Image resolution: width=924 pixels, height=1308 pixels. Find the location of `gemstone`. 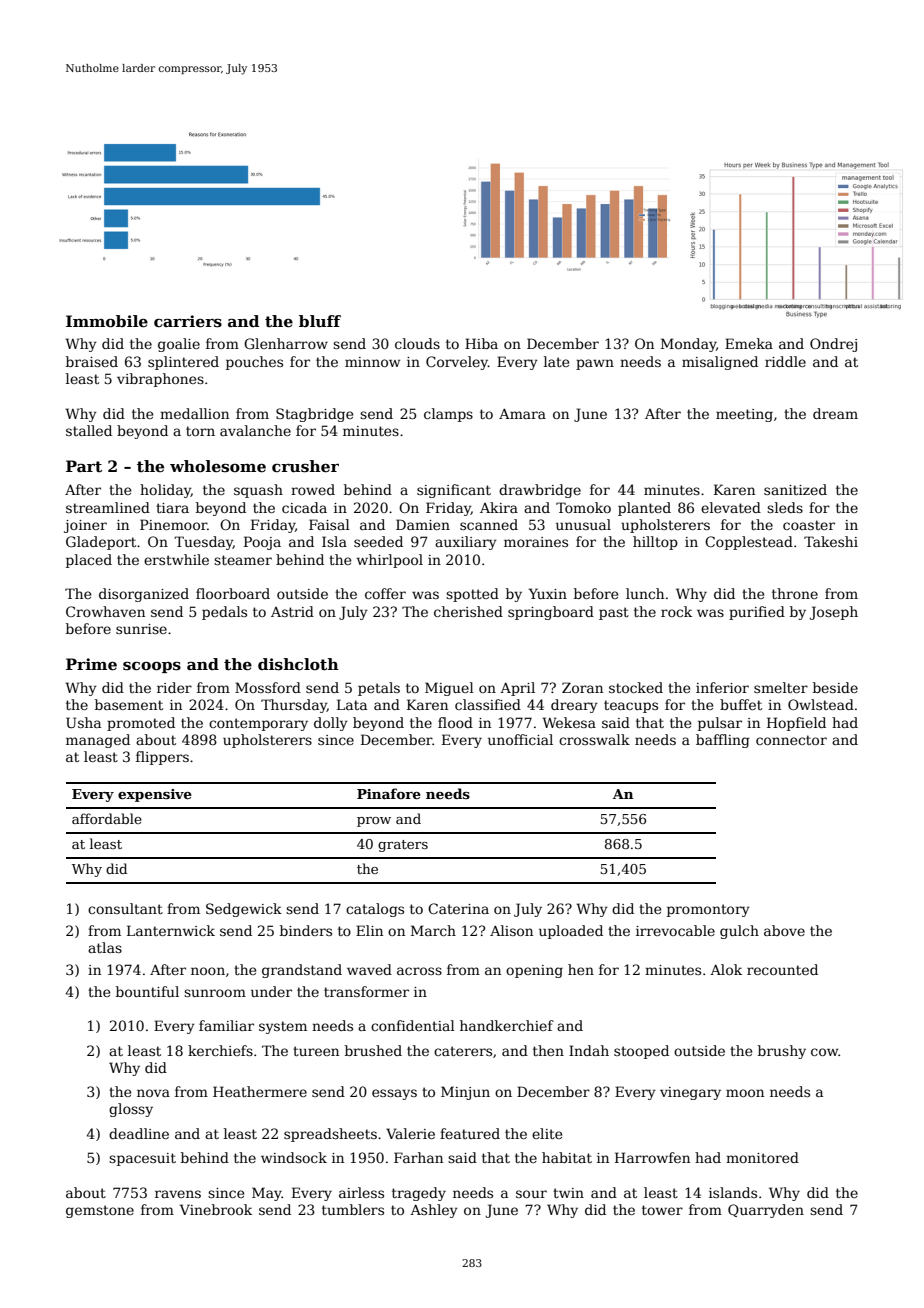

gemstone is located at coordinates (100, 1211).
